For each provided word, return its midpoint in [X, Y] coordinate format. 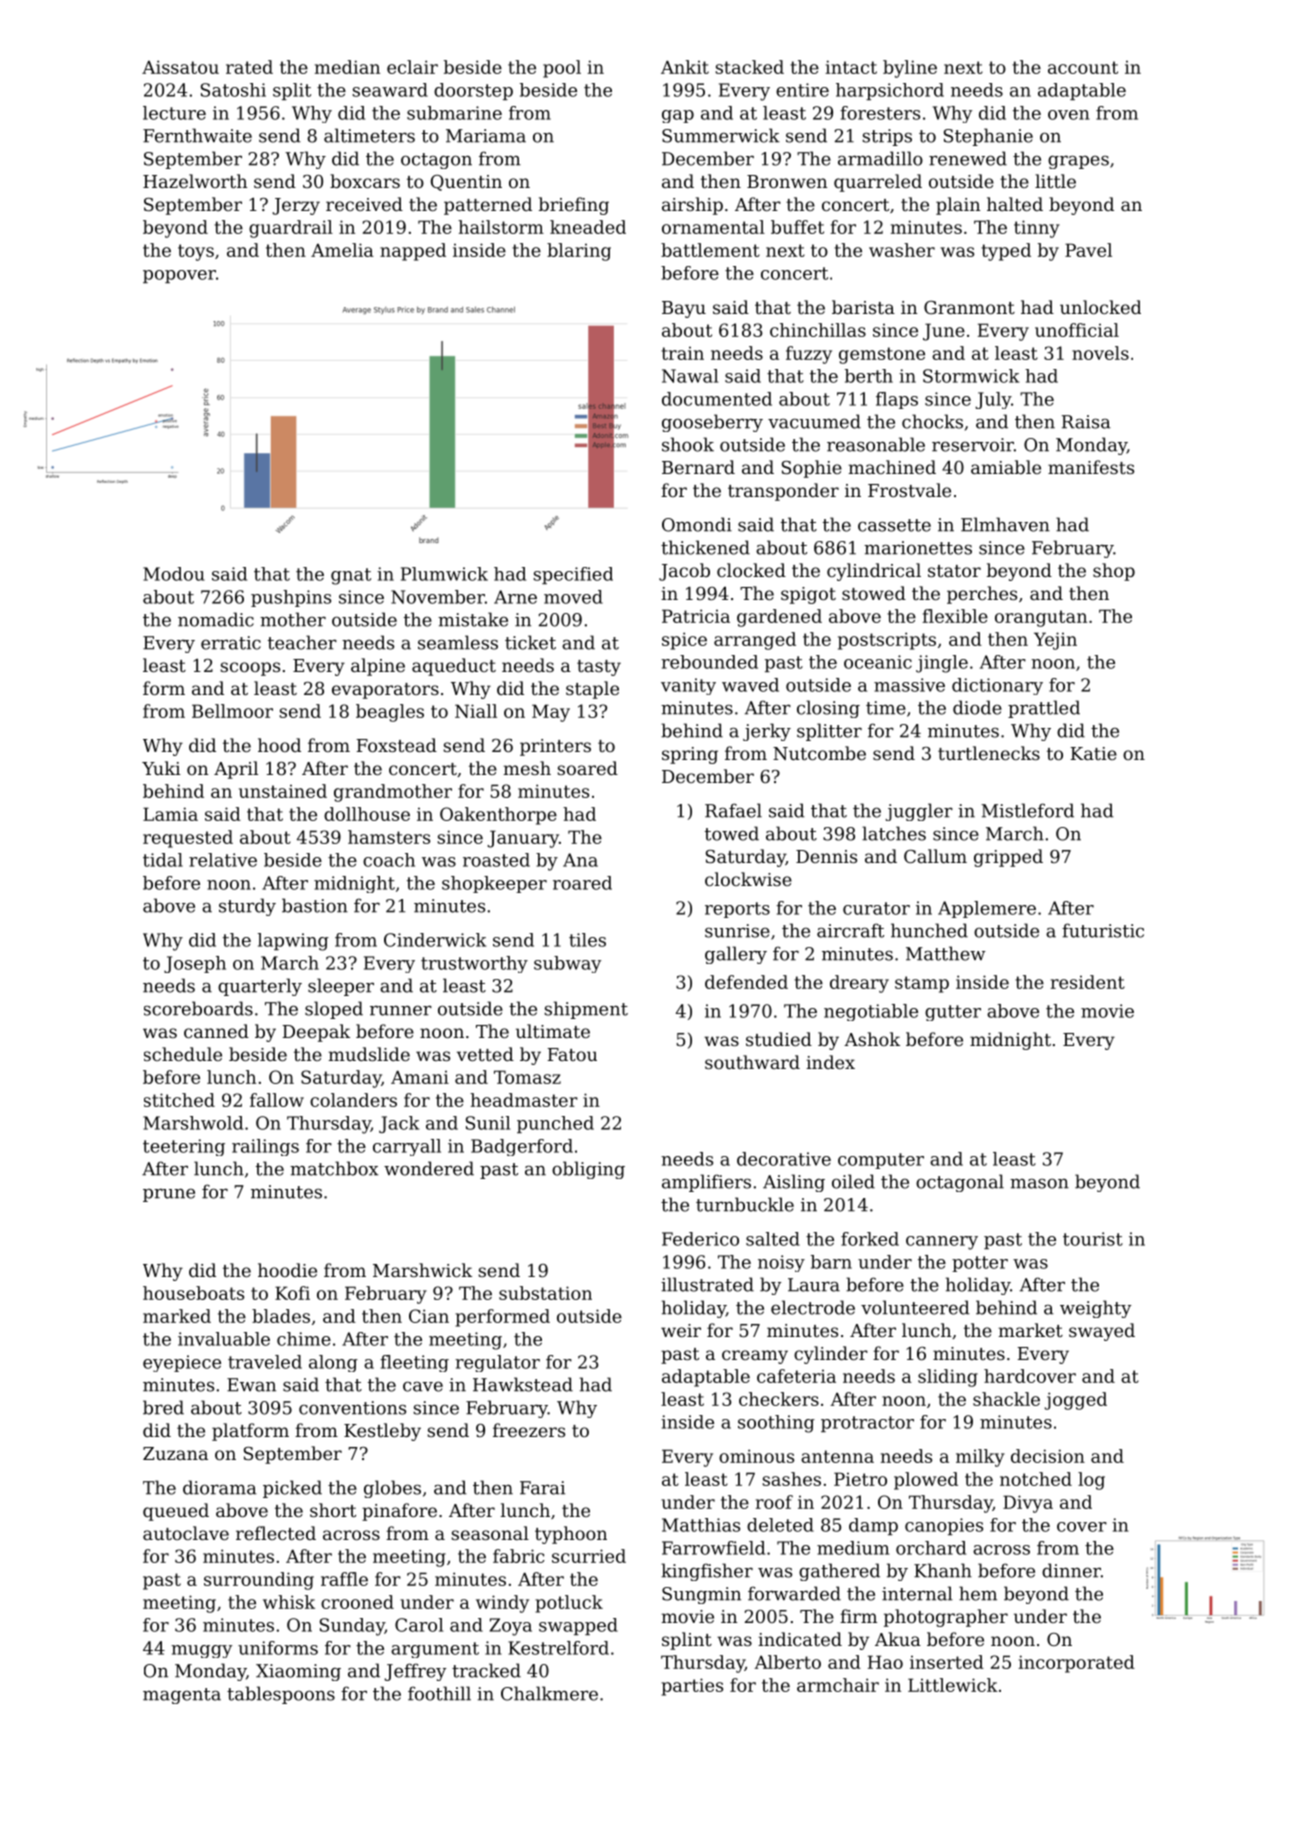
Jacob [684, 572]
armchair [838, 1685]
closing [828, 709]
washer [902, 250]
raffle [344, 1579]
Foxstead [397, 745]
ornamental [713, 227]
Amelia [342, 250]
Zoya [511, 1627]
